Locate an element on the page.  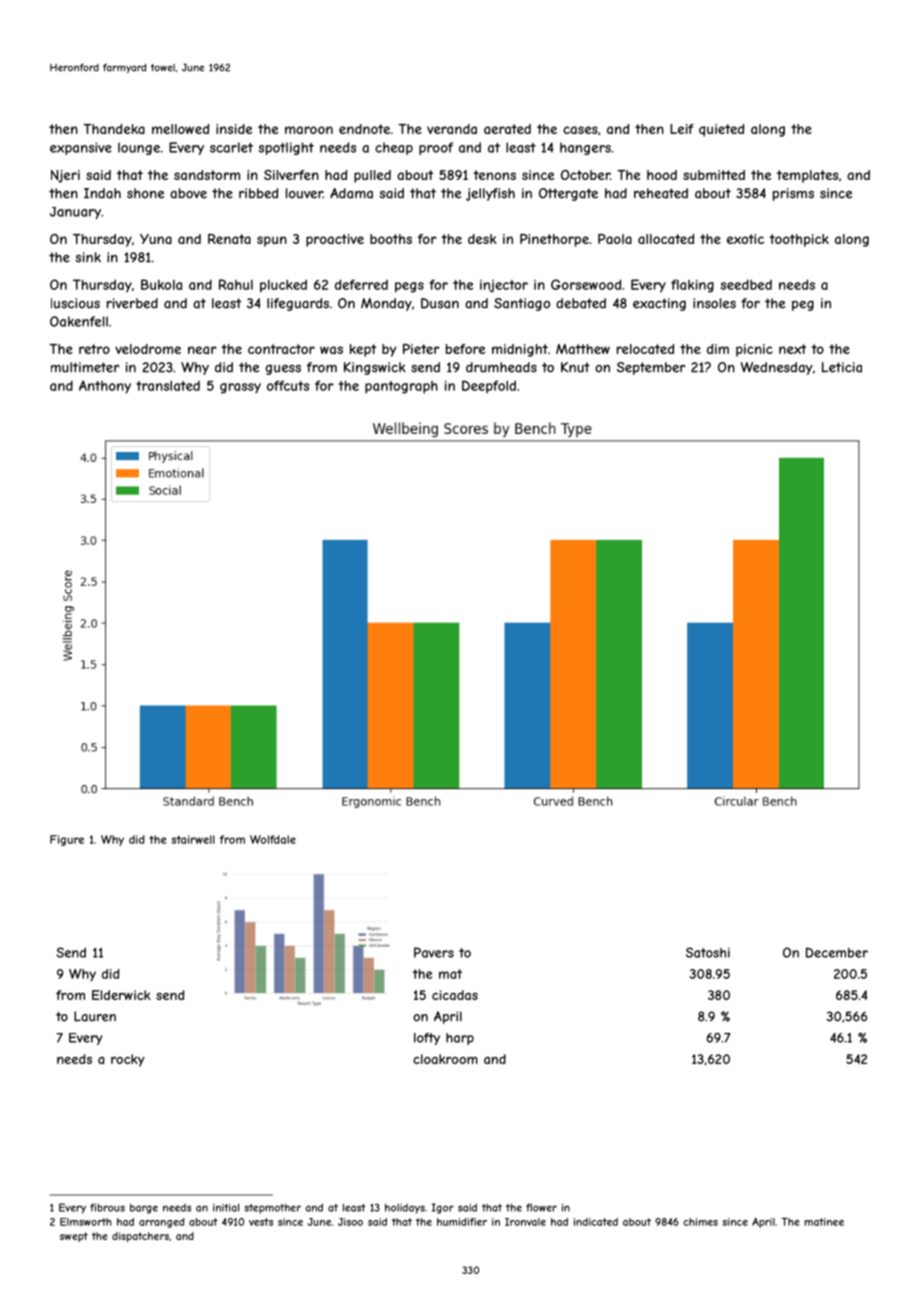
Deepfold is located at coordinates (489, 386).
